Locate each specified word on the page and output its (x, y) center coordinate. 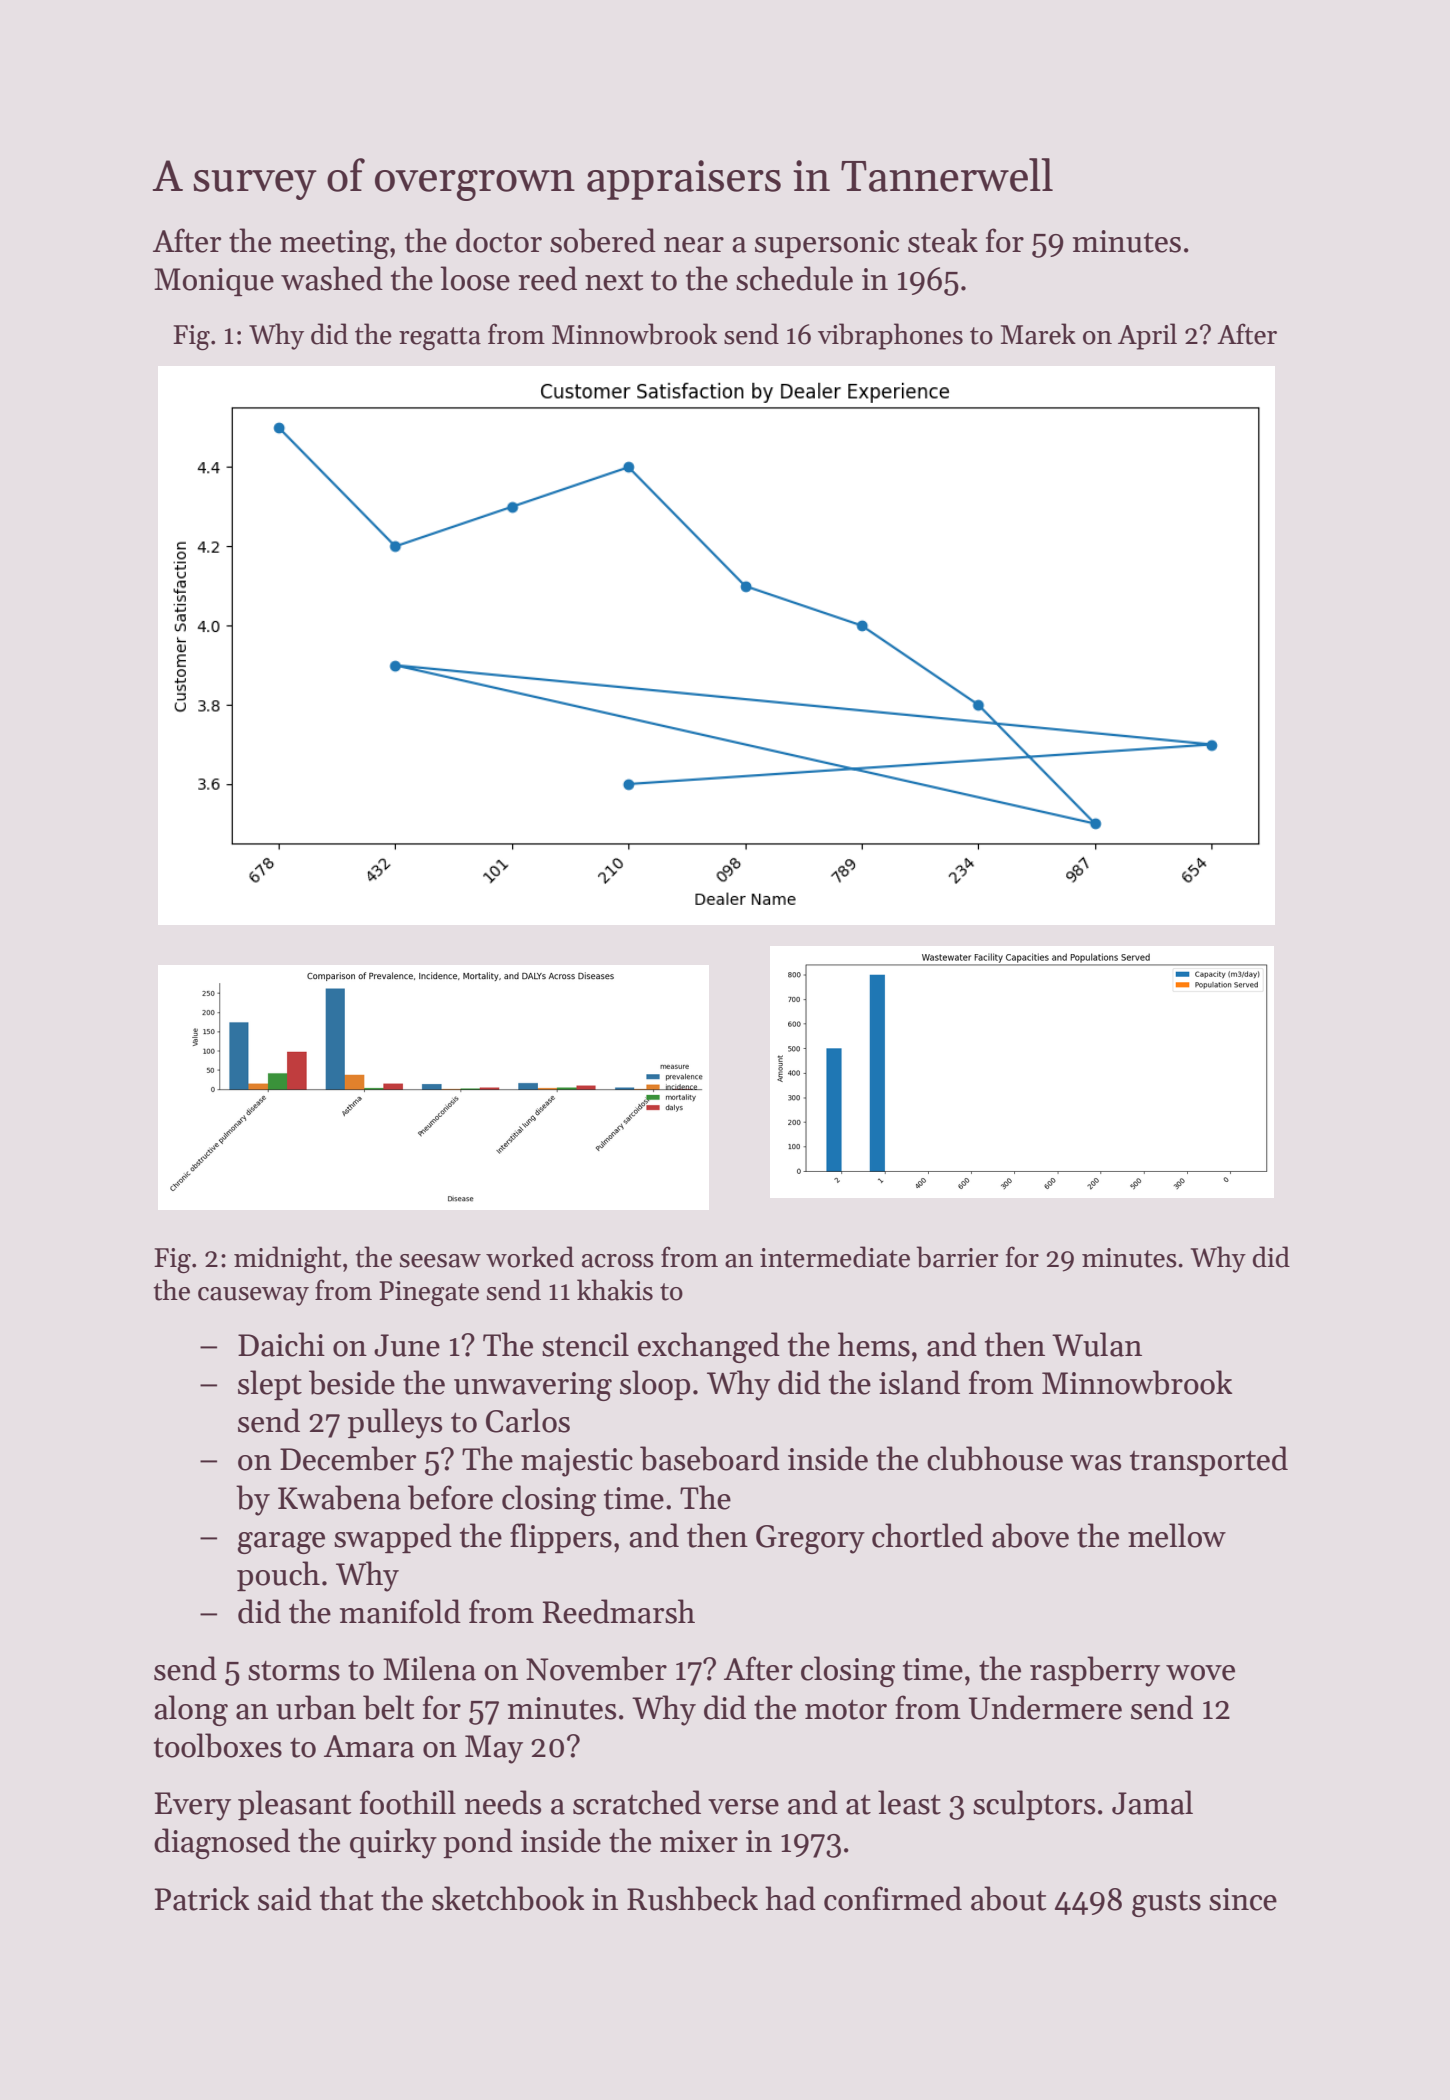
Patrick (201, 1898)
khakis (615, 1290)
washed (332, 278)
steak (943, 240)
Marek (1038, 334)
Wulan (1097, 1344)
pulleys (395, 1423)
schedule (794, 278)
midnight (287, 1259)
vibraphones (890, 336)
